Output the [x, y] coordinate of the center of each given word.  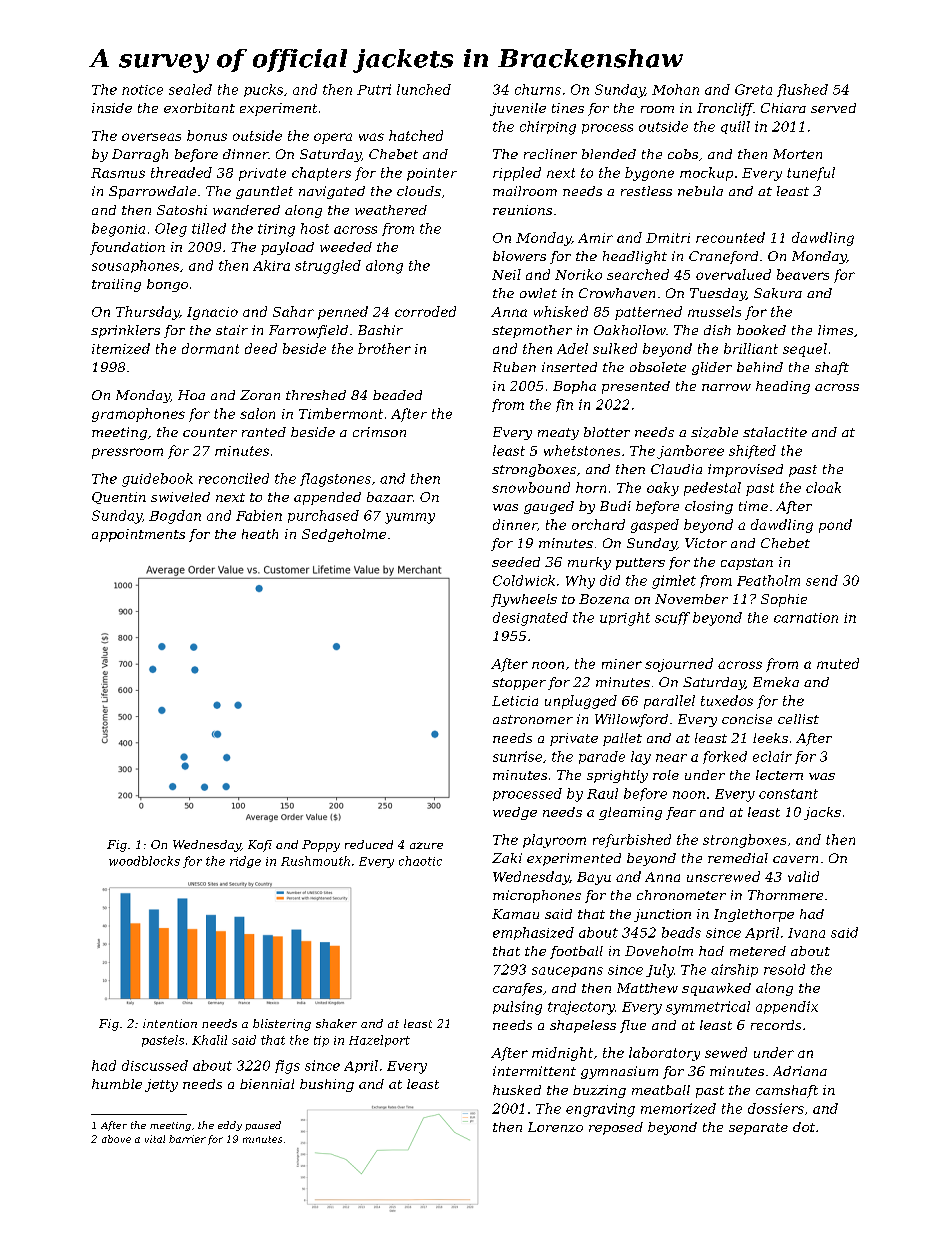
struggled [328, 267]
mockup [706, 174]
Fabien [259, 515]
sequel [805, 350]
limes [835, 330]
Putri [374, 89]
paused [263, 1126]
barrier [187, 1139]
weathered [391, 210]
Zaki [507, 858]
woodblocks [144, 861]
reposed [616, 1128]
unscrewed [723, 876]
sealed [190, 89]
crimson [379, 432]
